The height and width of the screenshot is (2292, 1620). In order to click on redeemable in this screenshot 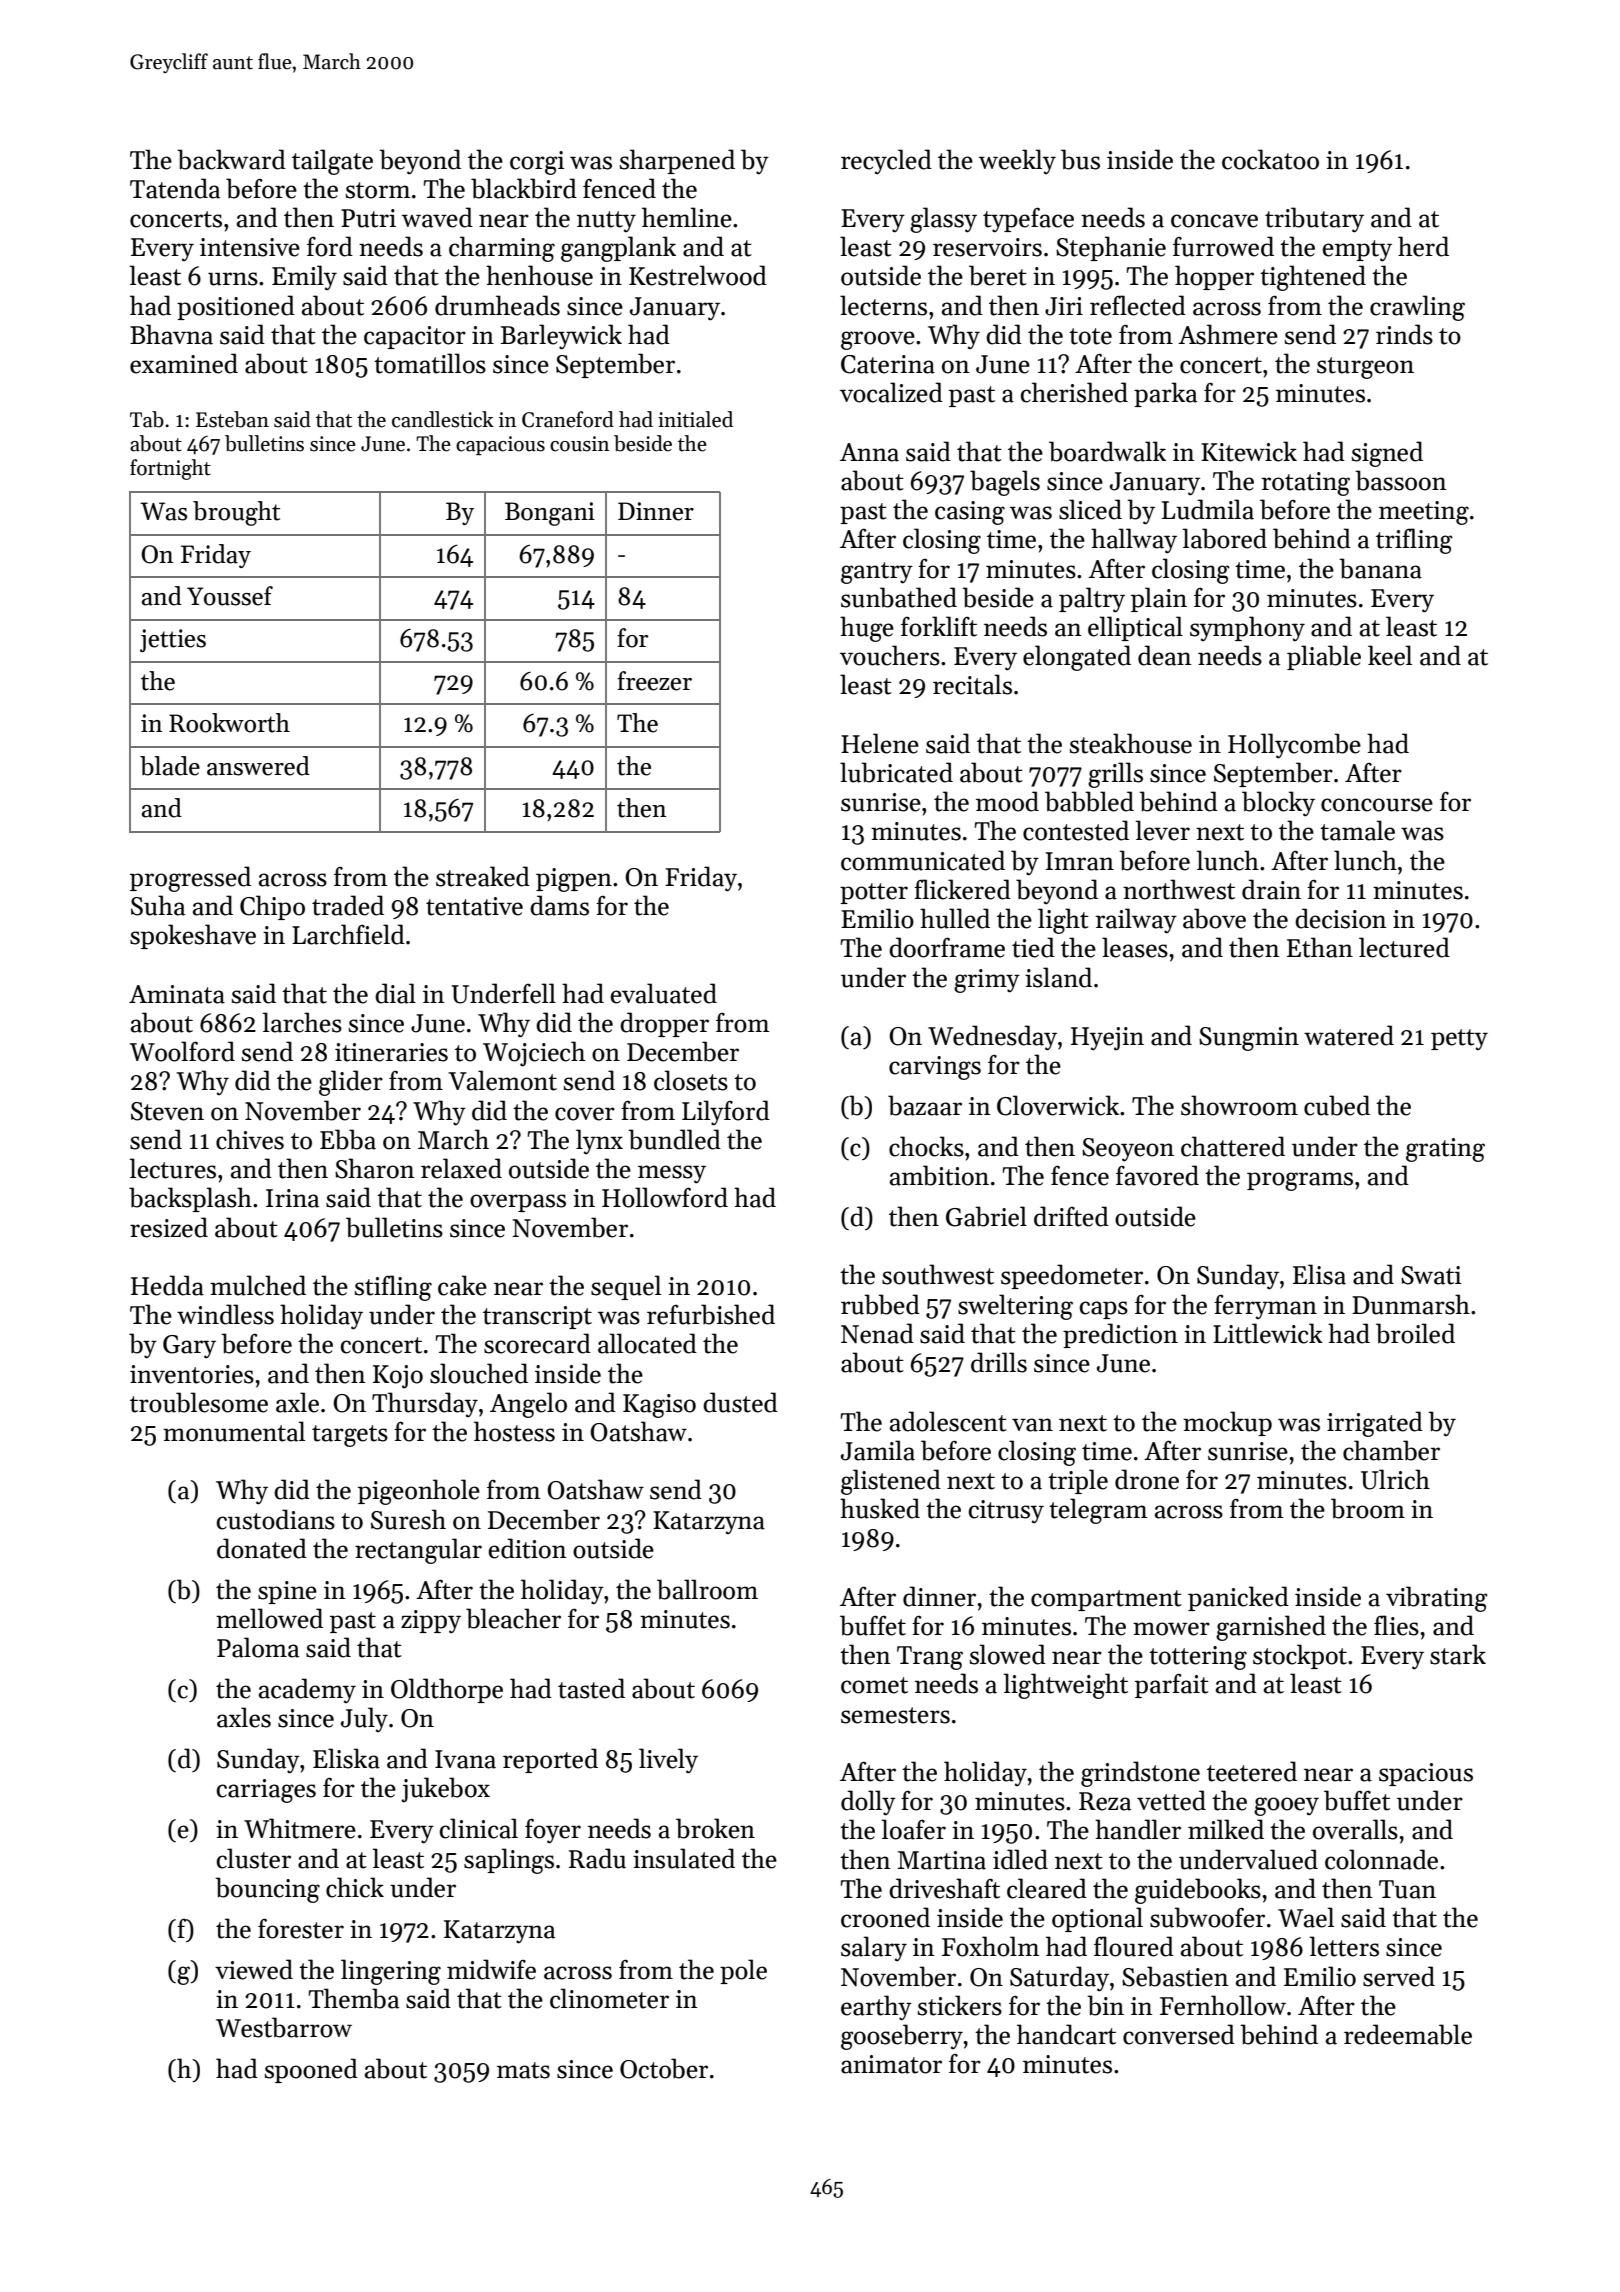, I will do `click(1408, 2034)`.
